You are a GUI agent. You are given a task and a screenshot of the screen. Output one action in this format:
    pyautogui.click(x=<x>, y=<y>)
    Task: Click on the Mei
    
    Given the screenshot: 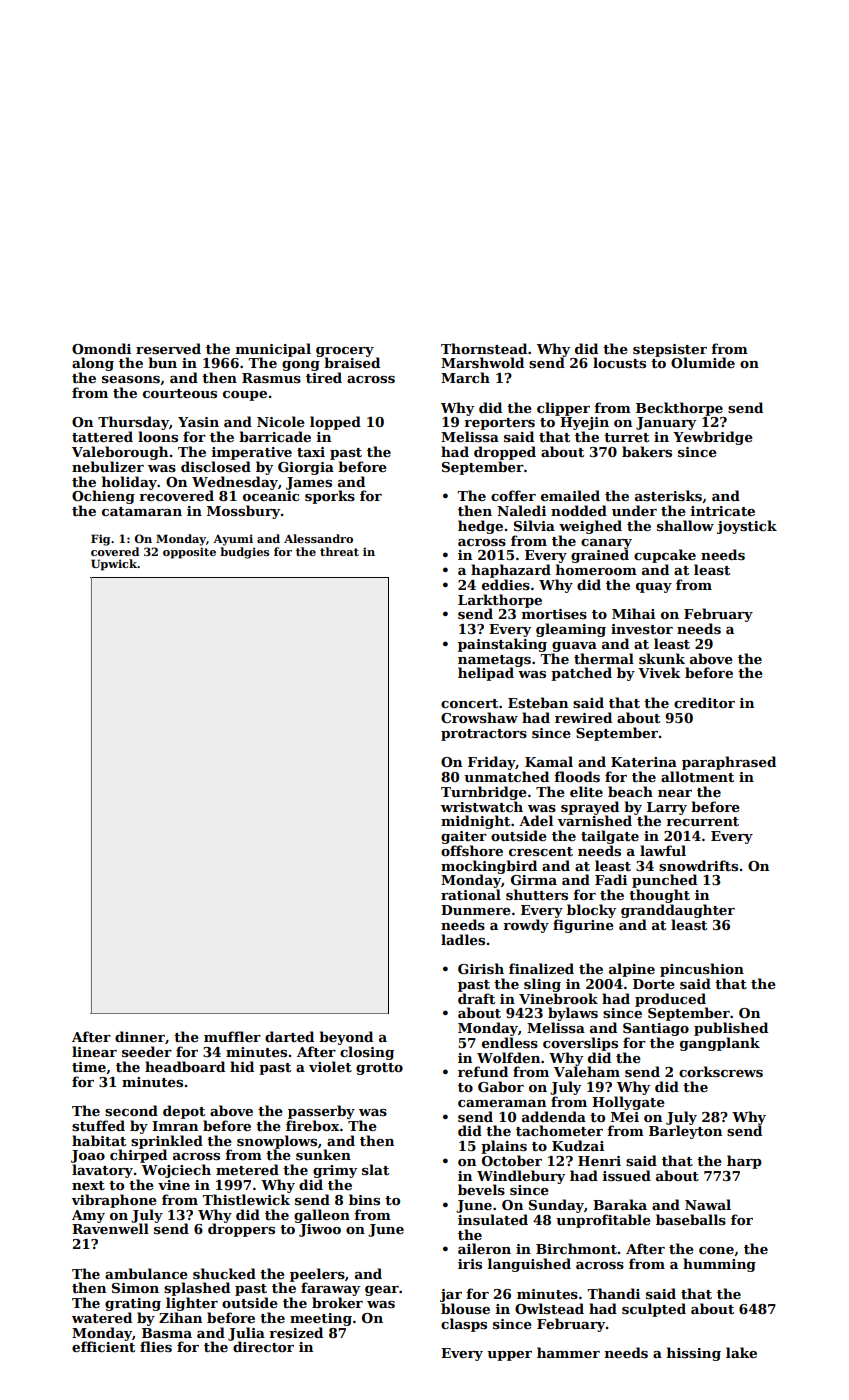 What is the action you would take?
    pyautogui.click(x=625, y=1117)
